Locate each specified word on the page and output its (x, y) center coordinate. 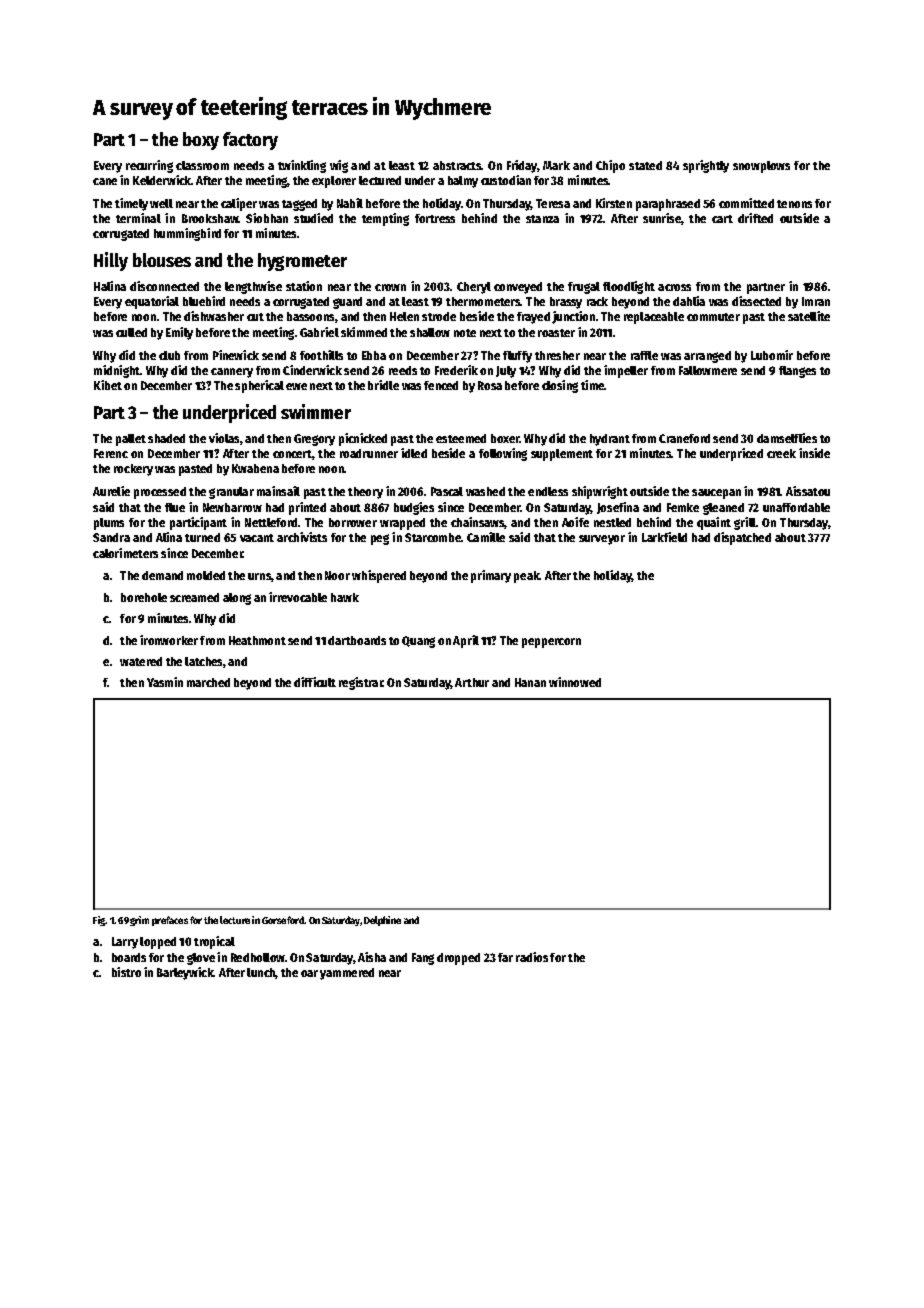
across (674, 287)
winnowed (575, 682)
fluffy (517, 357)
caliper (239, 204)
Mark (556, 165)
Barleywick (185, 973)
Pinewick (236, 355)
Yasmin (165, 682)
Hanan (530, 682)
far (505, 957)
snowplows (761, 167)
